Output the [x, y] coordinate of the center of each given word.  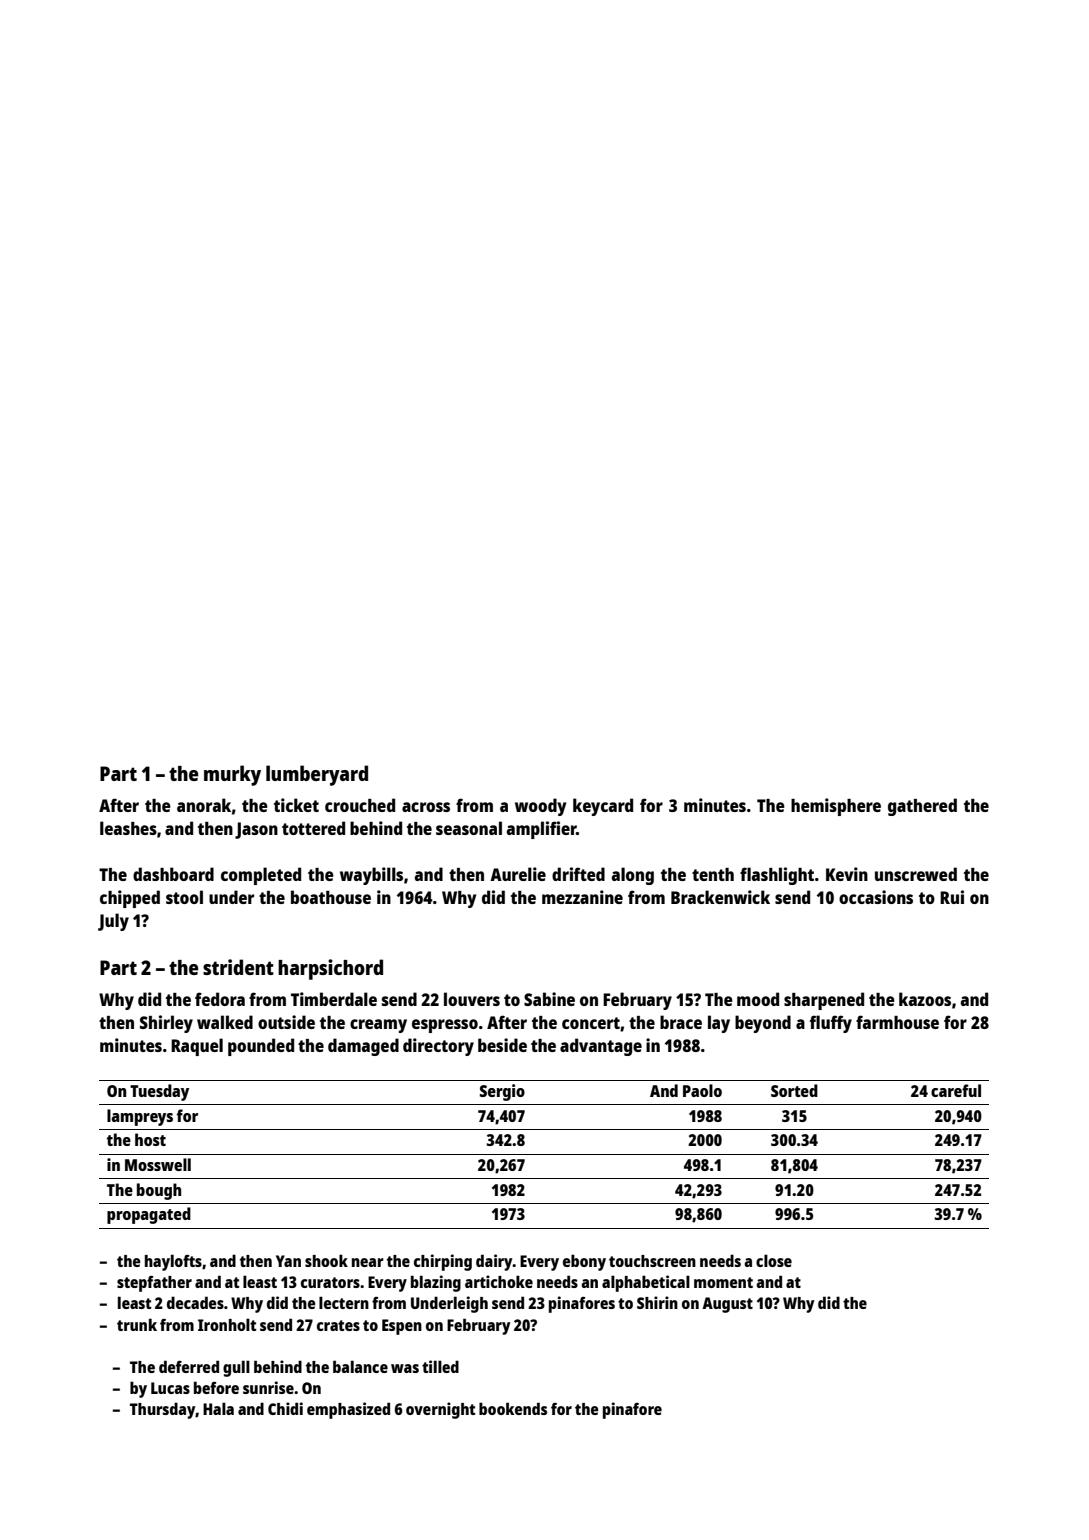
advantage [601, 1047]
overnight [440, 1410]
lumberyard [317, 775]
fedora [220, 999]
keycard [603, 807]
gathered [922, 807]
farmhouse [897, 1022]
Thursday [162, 1410]
